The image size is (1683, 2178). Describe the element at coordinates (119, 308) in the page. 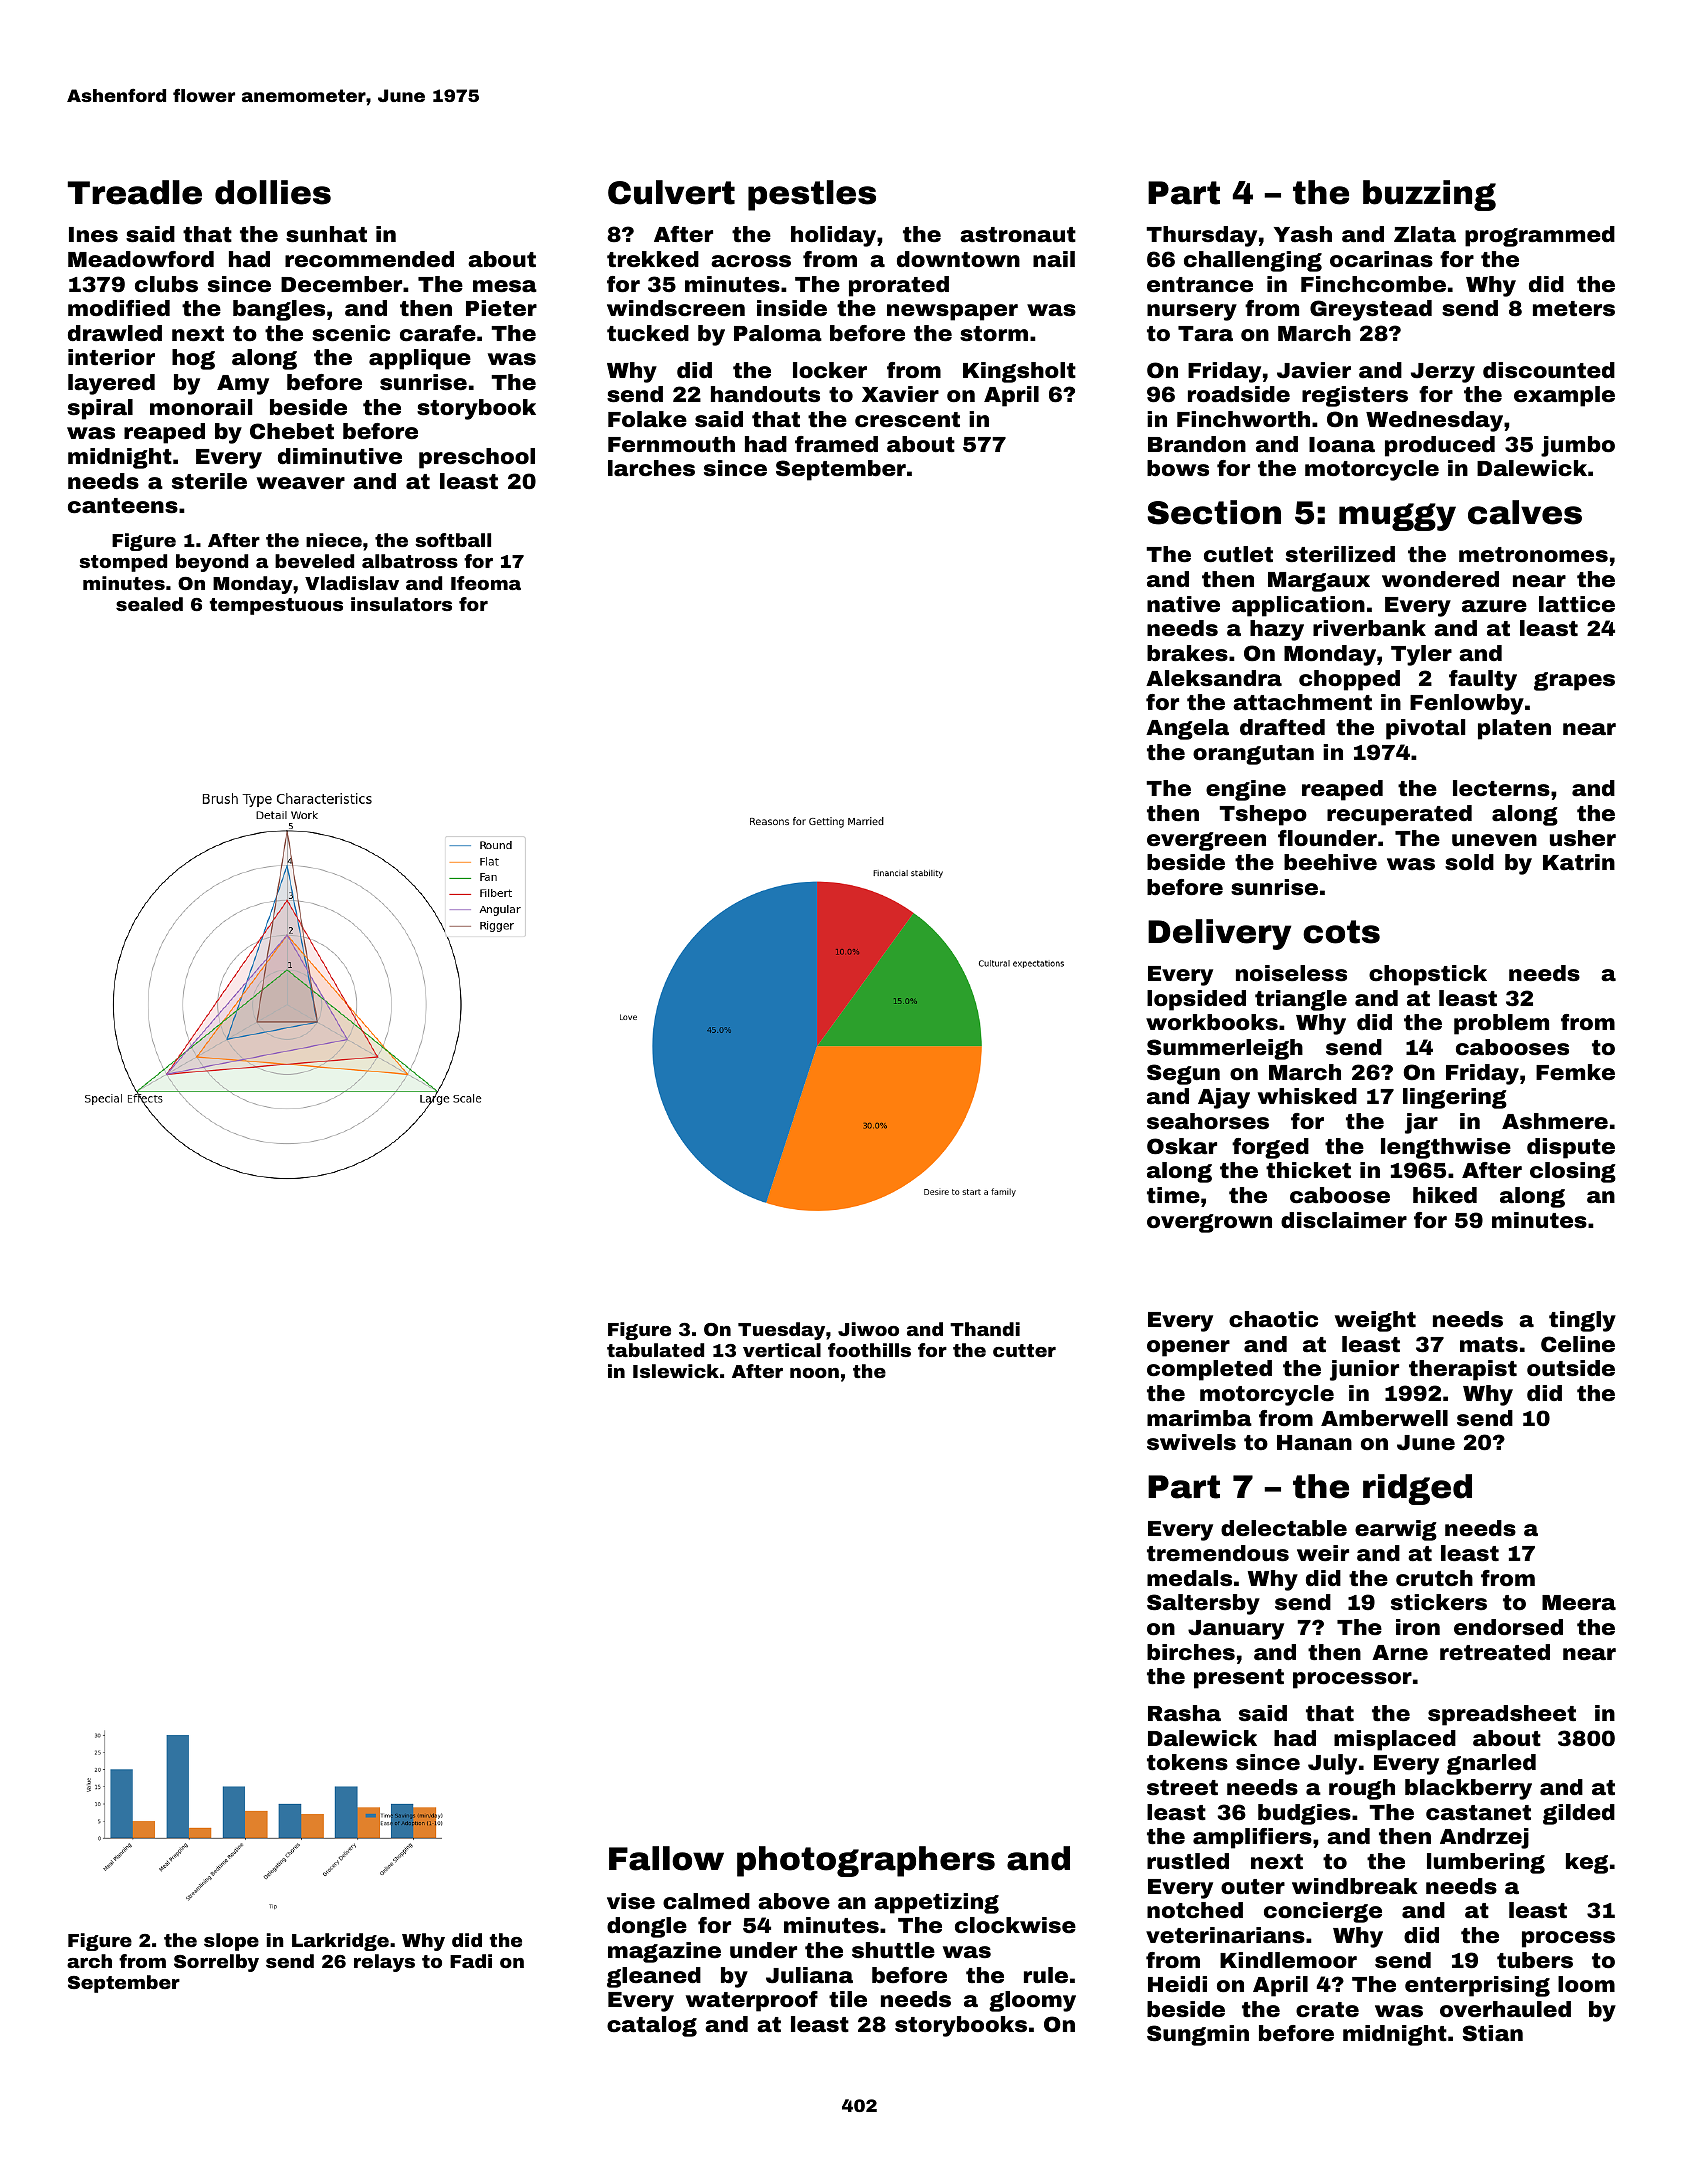

I see `modified` at that location.
